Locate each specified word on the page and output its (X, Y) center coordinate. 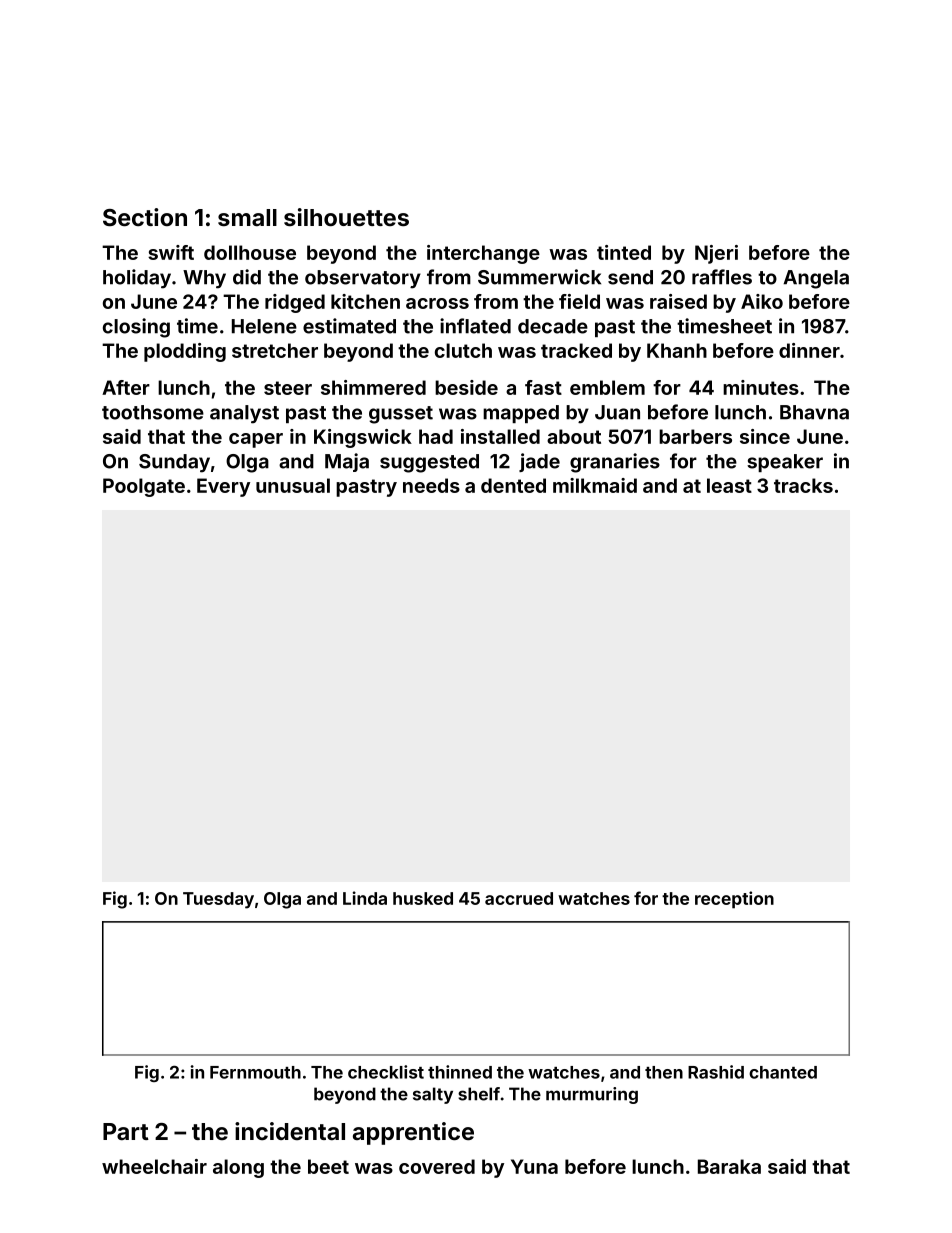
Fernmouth (255, 1072)
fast (543, 387)
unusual (293, 485)
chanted (783, 1072)
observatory (363, 279)
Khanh (677, 350)
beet (328, 1166)
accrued (519, 898)
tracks (803, 485)
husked (423, 898)
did (247, 277)
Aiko (762, 301)
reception (734, 900)
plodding (185, 352)
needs (431, 485)
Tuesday (218, 900)
